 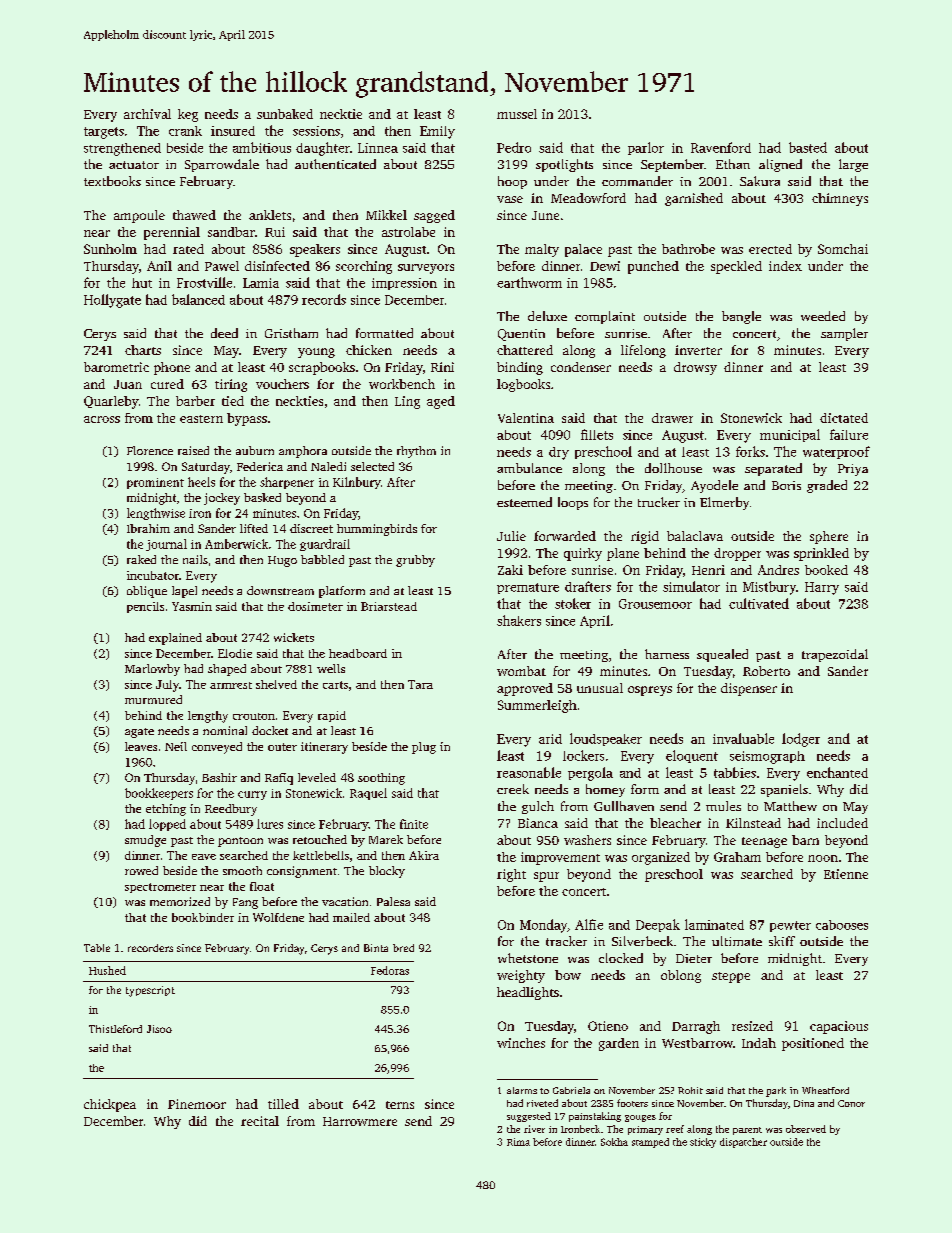 What do you see at coordinates (823, 858) in the document?
I see `noon` at bounding box center [823, 858].
